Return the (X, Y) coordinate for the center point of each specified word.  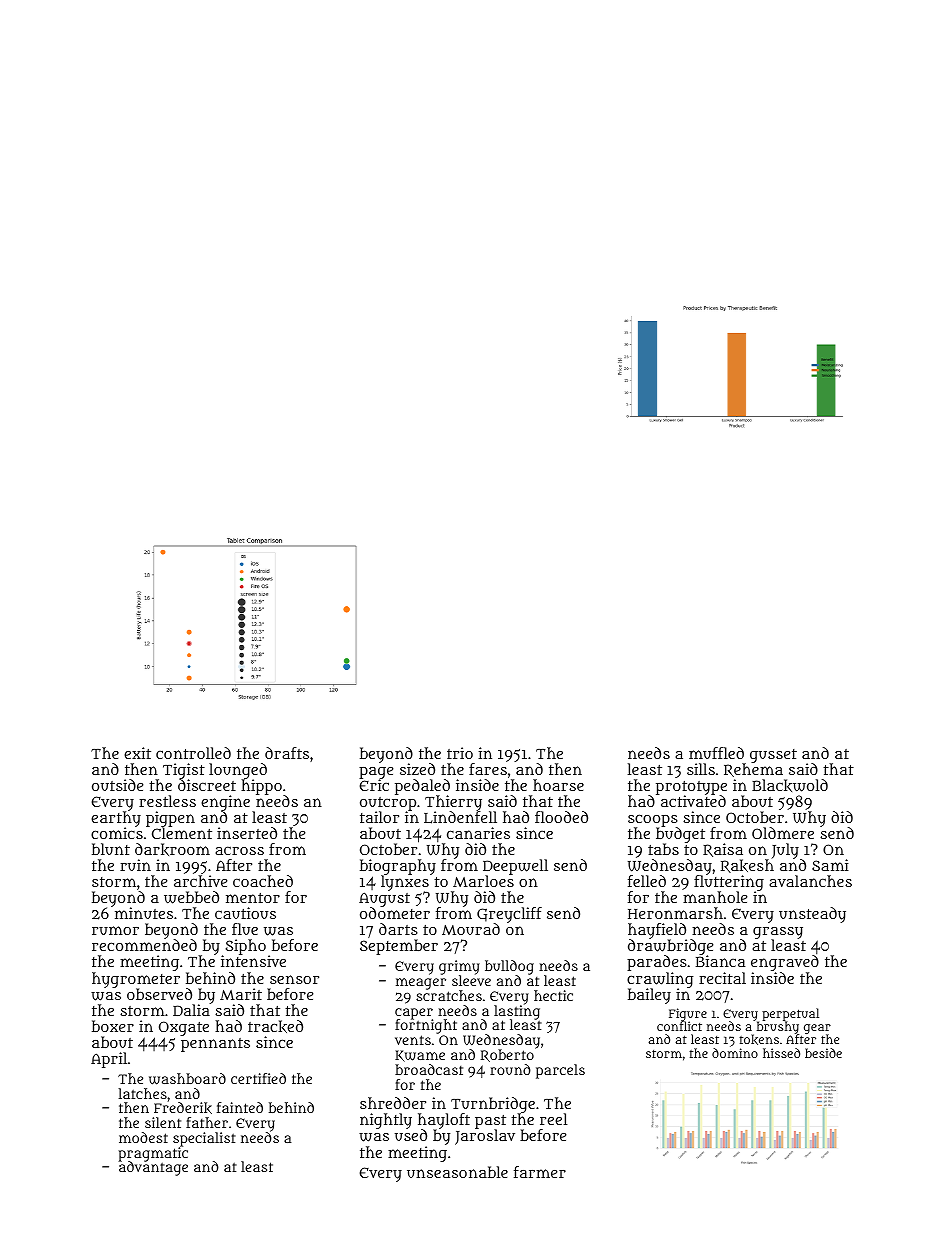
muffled (716, 753)
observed (159, 994)
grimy (459, 968)
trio (460, 753)
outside (117, 785)
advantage (153, 1169)
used (411, 1135)
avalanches (810, 881)
